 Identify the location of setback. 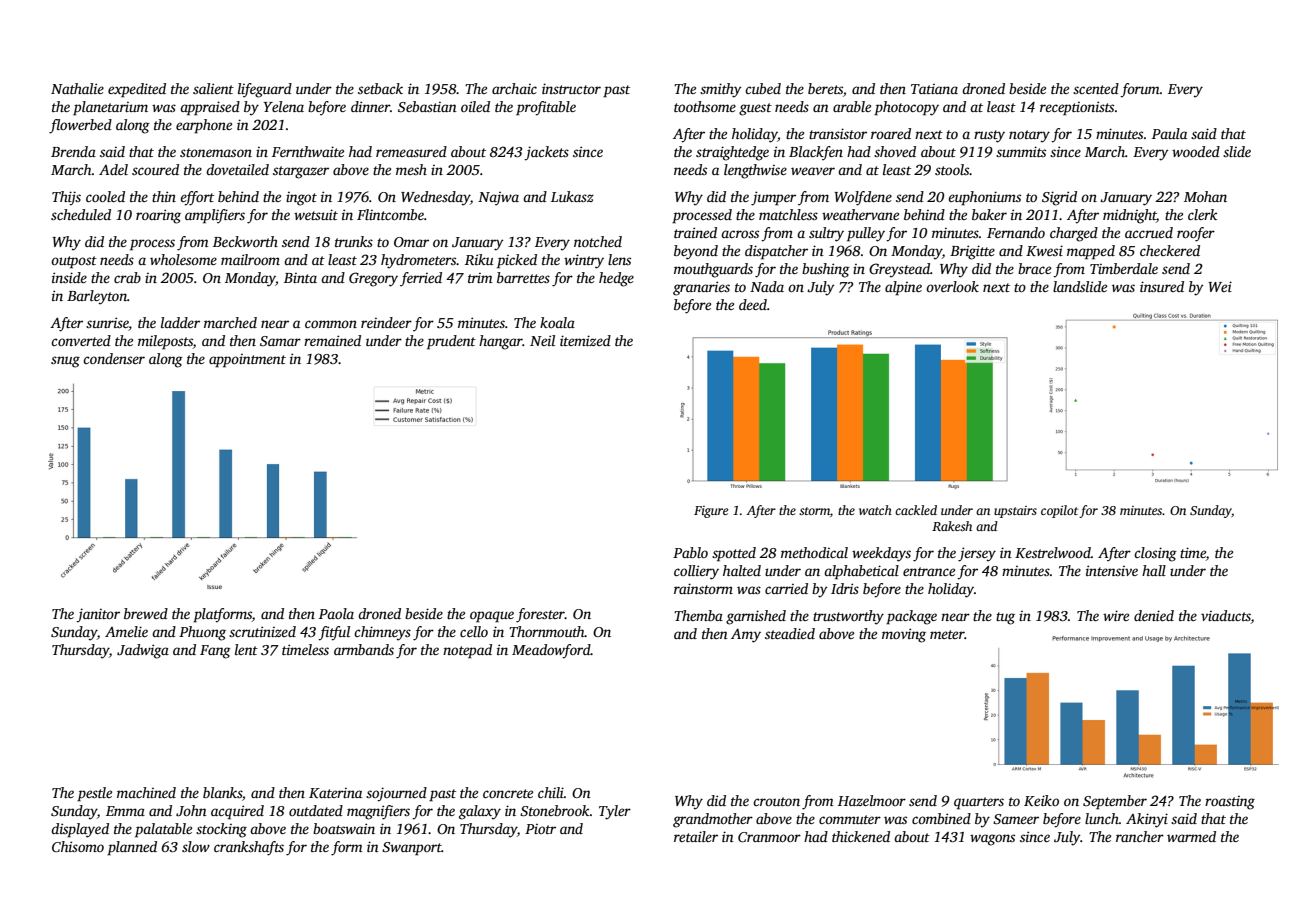
(380, 88).
